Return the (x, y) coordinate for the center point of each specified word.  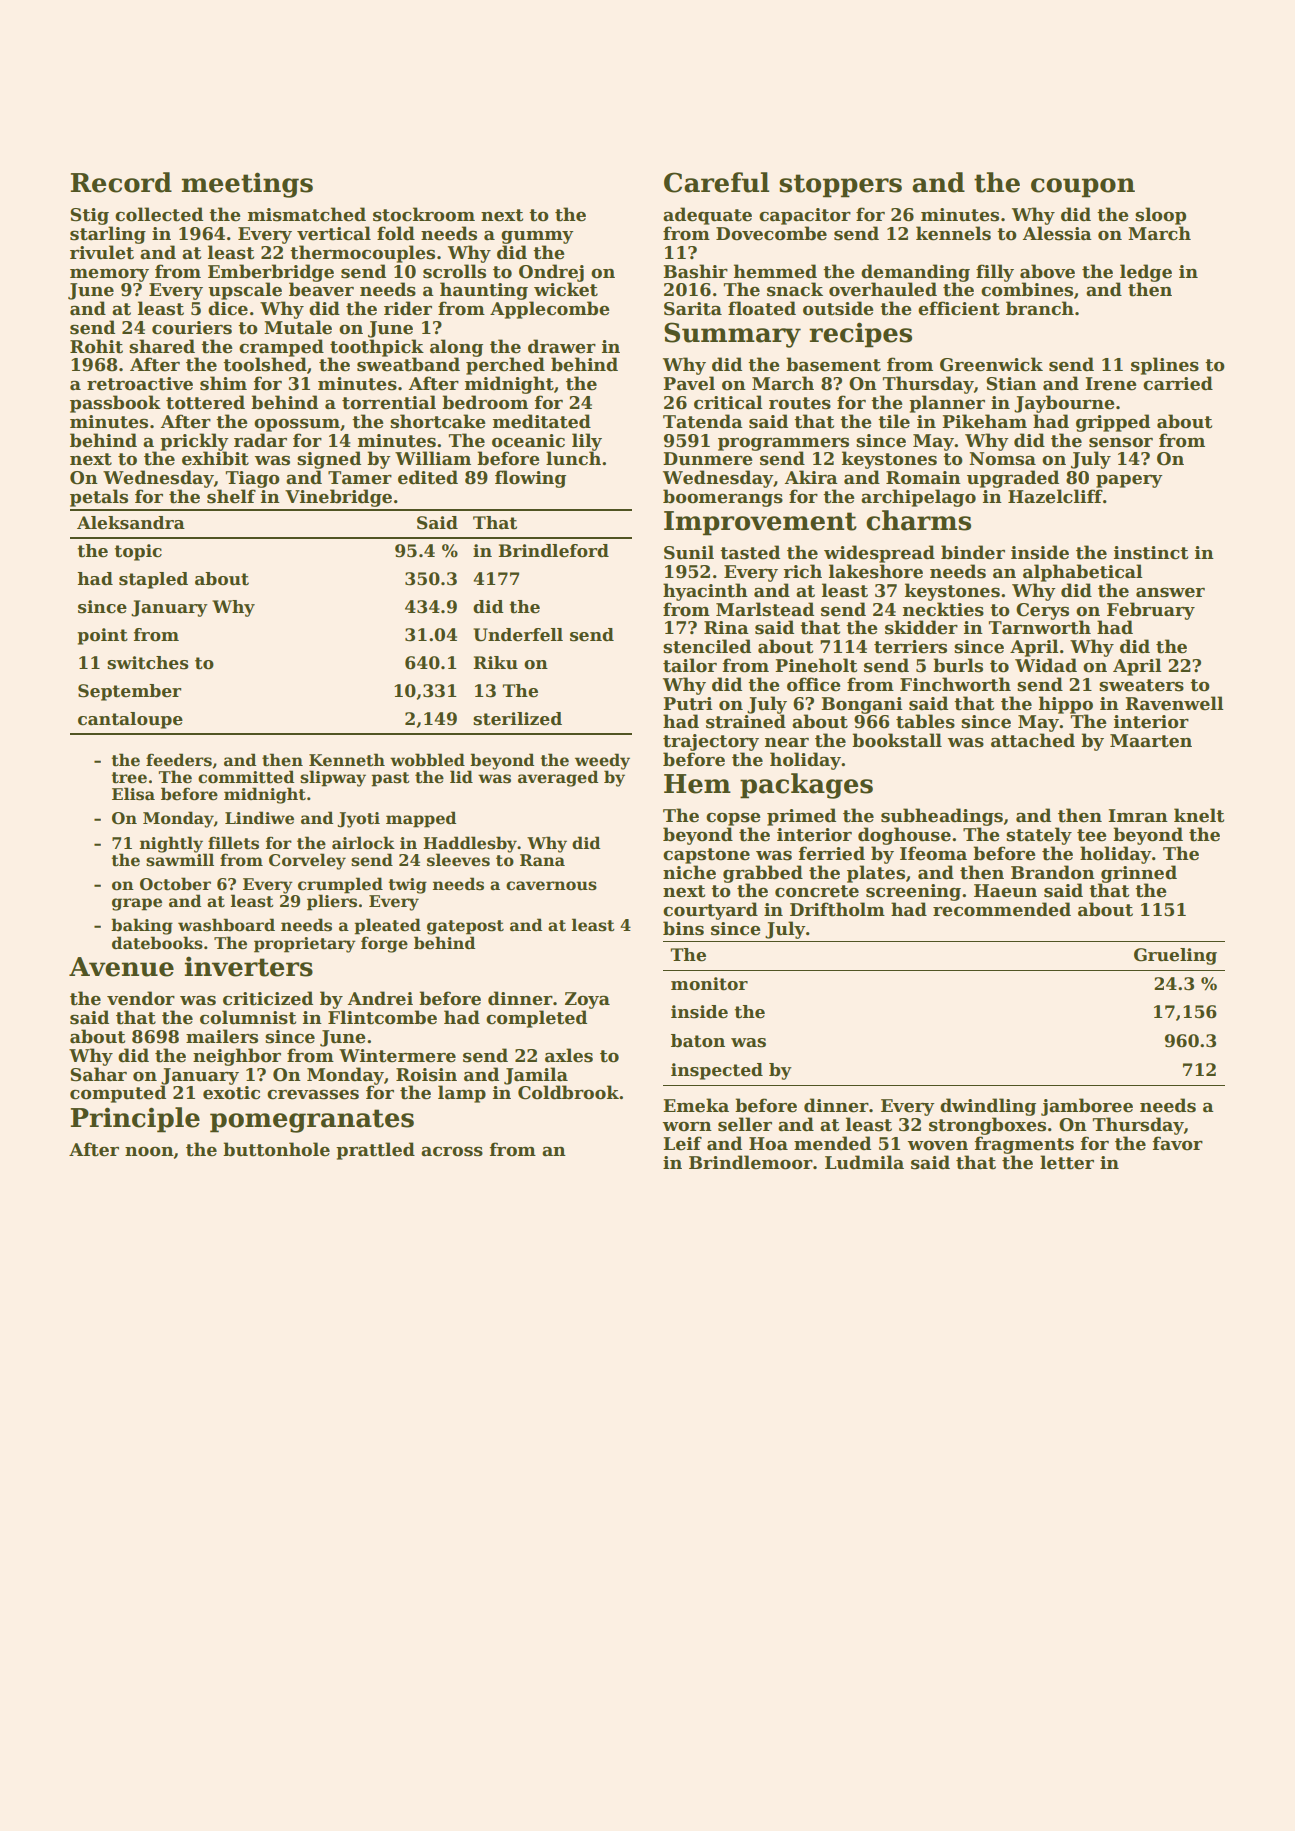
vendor (141, 998)
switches (148, 663)
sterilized (517, 719)
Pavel (689, 383)
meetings (247, 185)
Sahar (98, 1074)
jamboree (1087, 1107)
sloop (1160, 216)
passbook (115, 404)
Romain (923, 478)
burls (958, 665)
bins (683, 928)
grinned (1139, 874)
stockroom (424, 214)
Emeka (696, 1105)
